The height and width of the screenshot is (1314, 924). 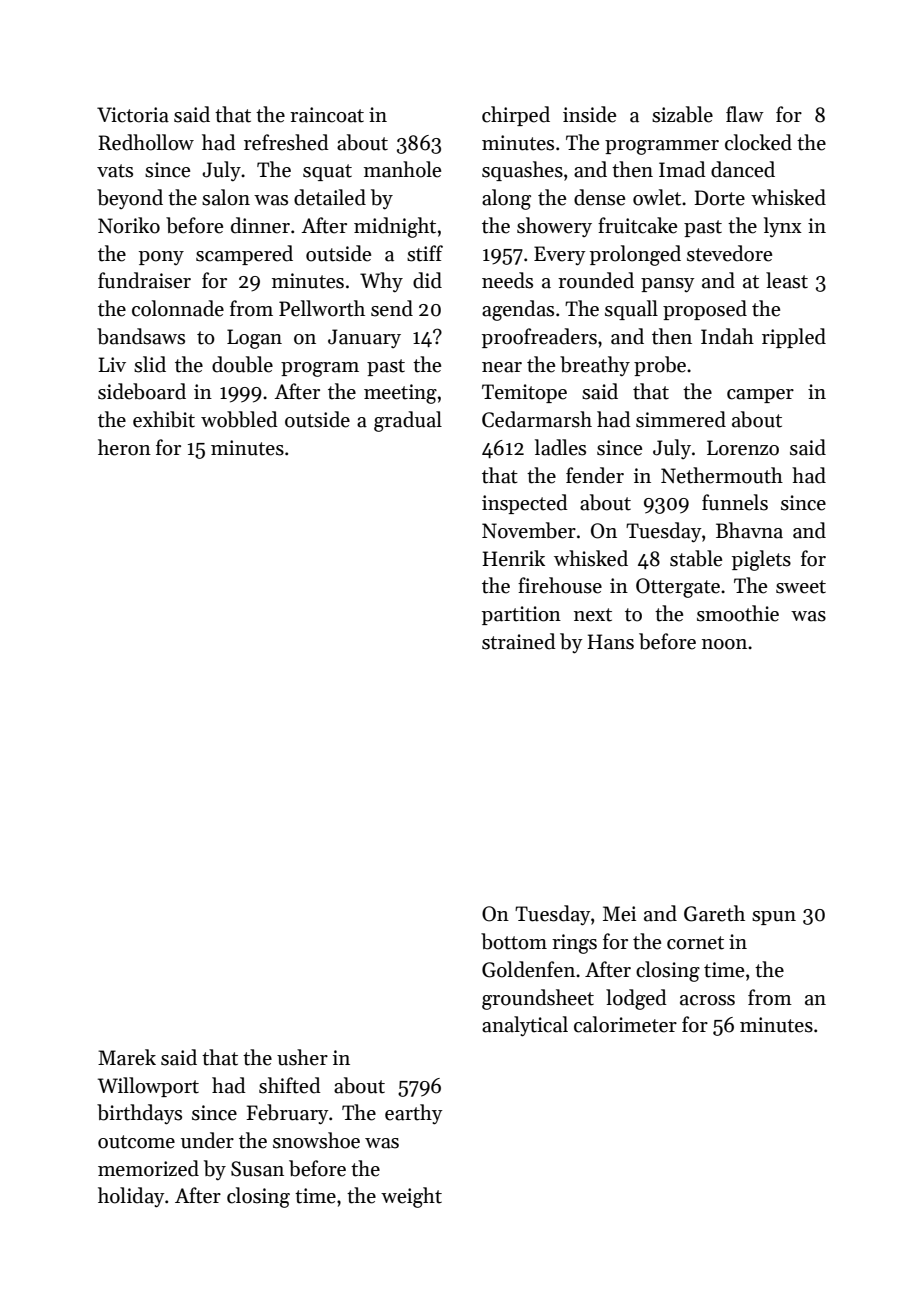 I want to click on calorimeter, so click(x=625, y=1024).
